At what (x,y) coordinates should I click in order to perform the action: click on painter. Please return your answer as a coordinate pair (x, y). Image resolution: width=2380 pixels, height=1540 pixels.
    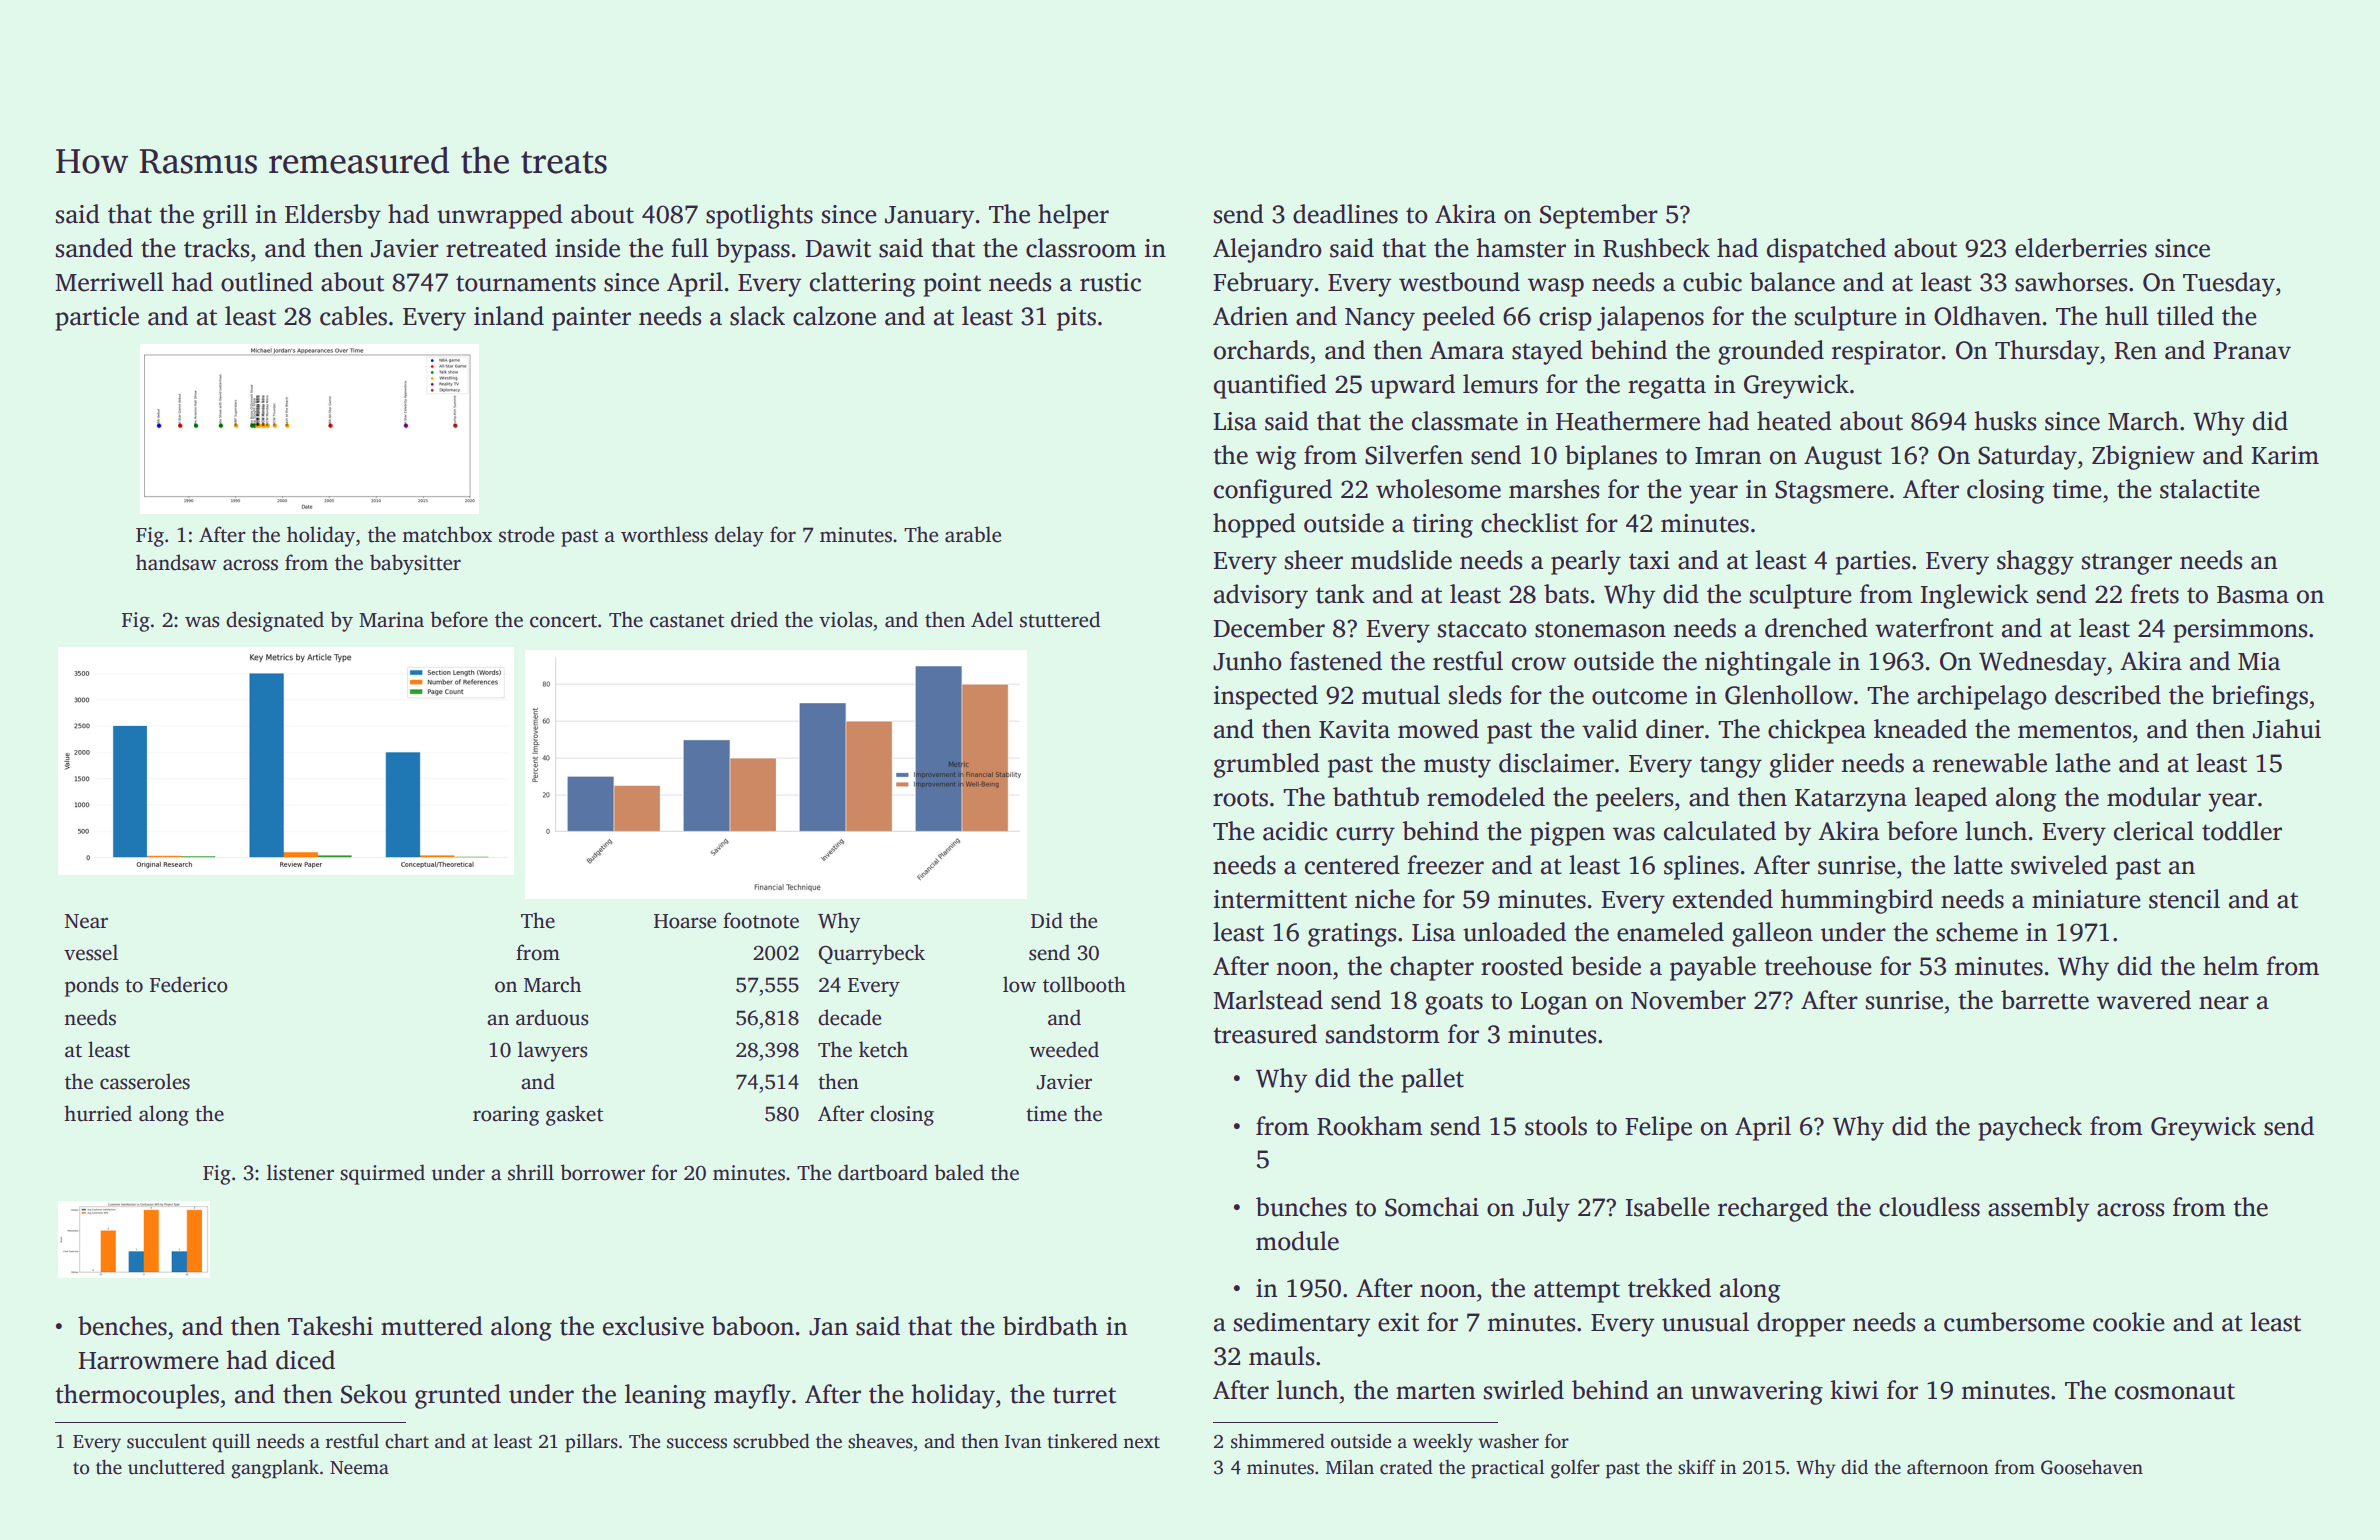
    Looking at the image, I should click on (591, 319).
